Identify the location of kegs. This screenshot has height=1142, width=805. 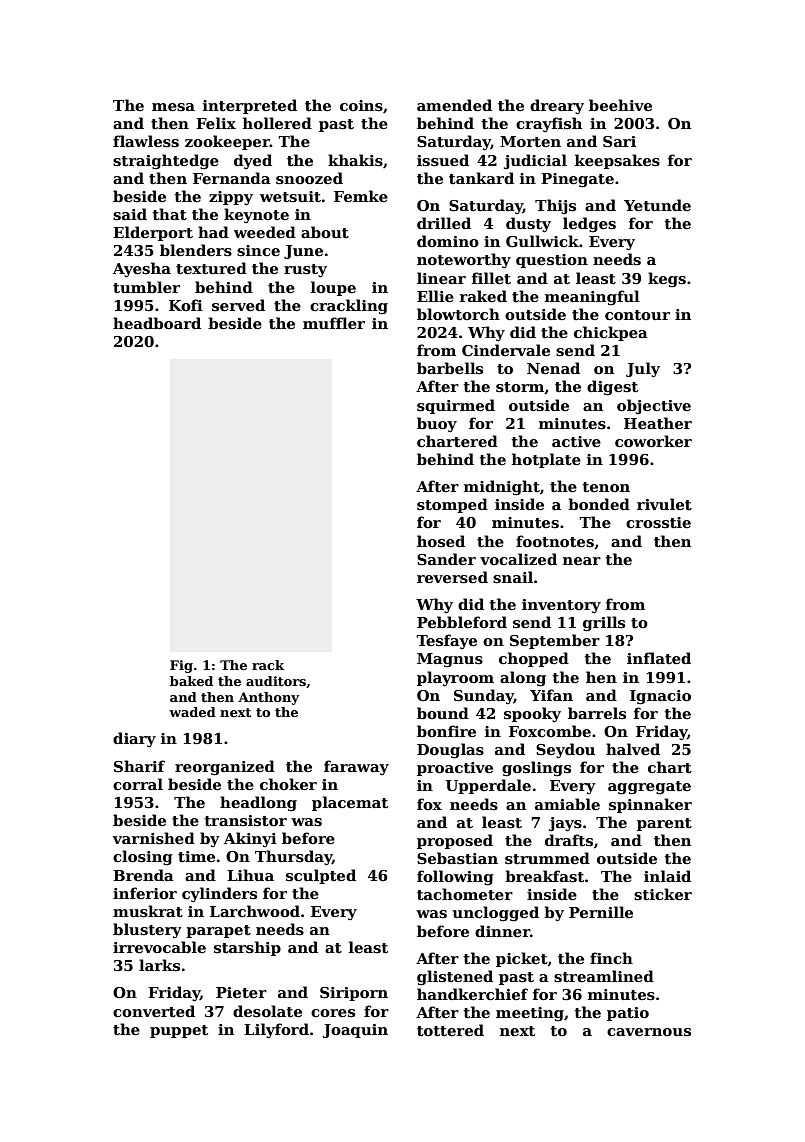
(667, 280).
